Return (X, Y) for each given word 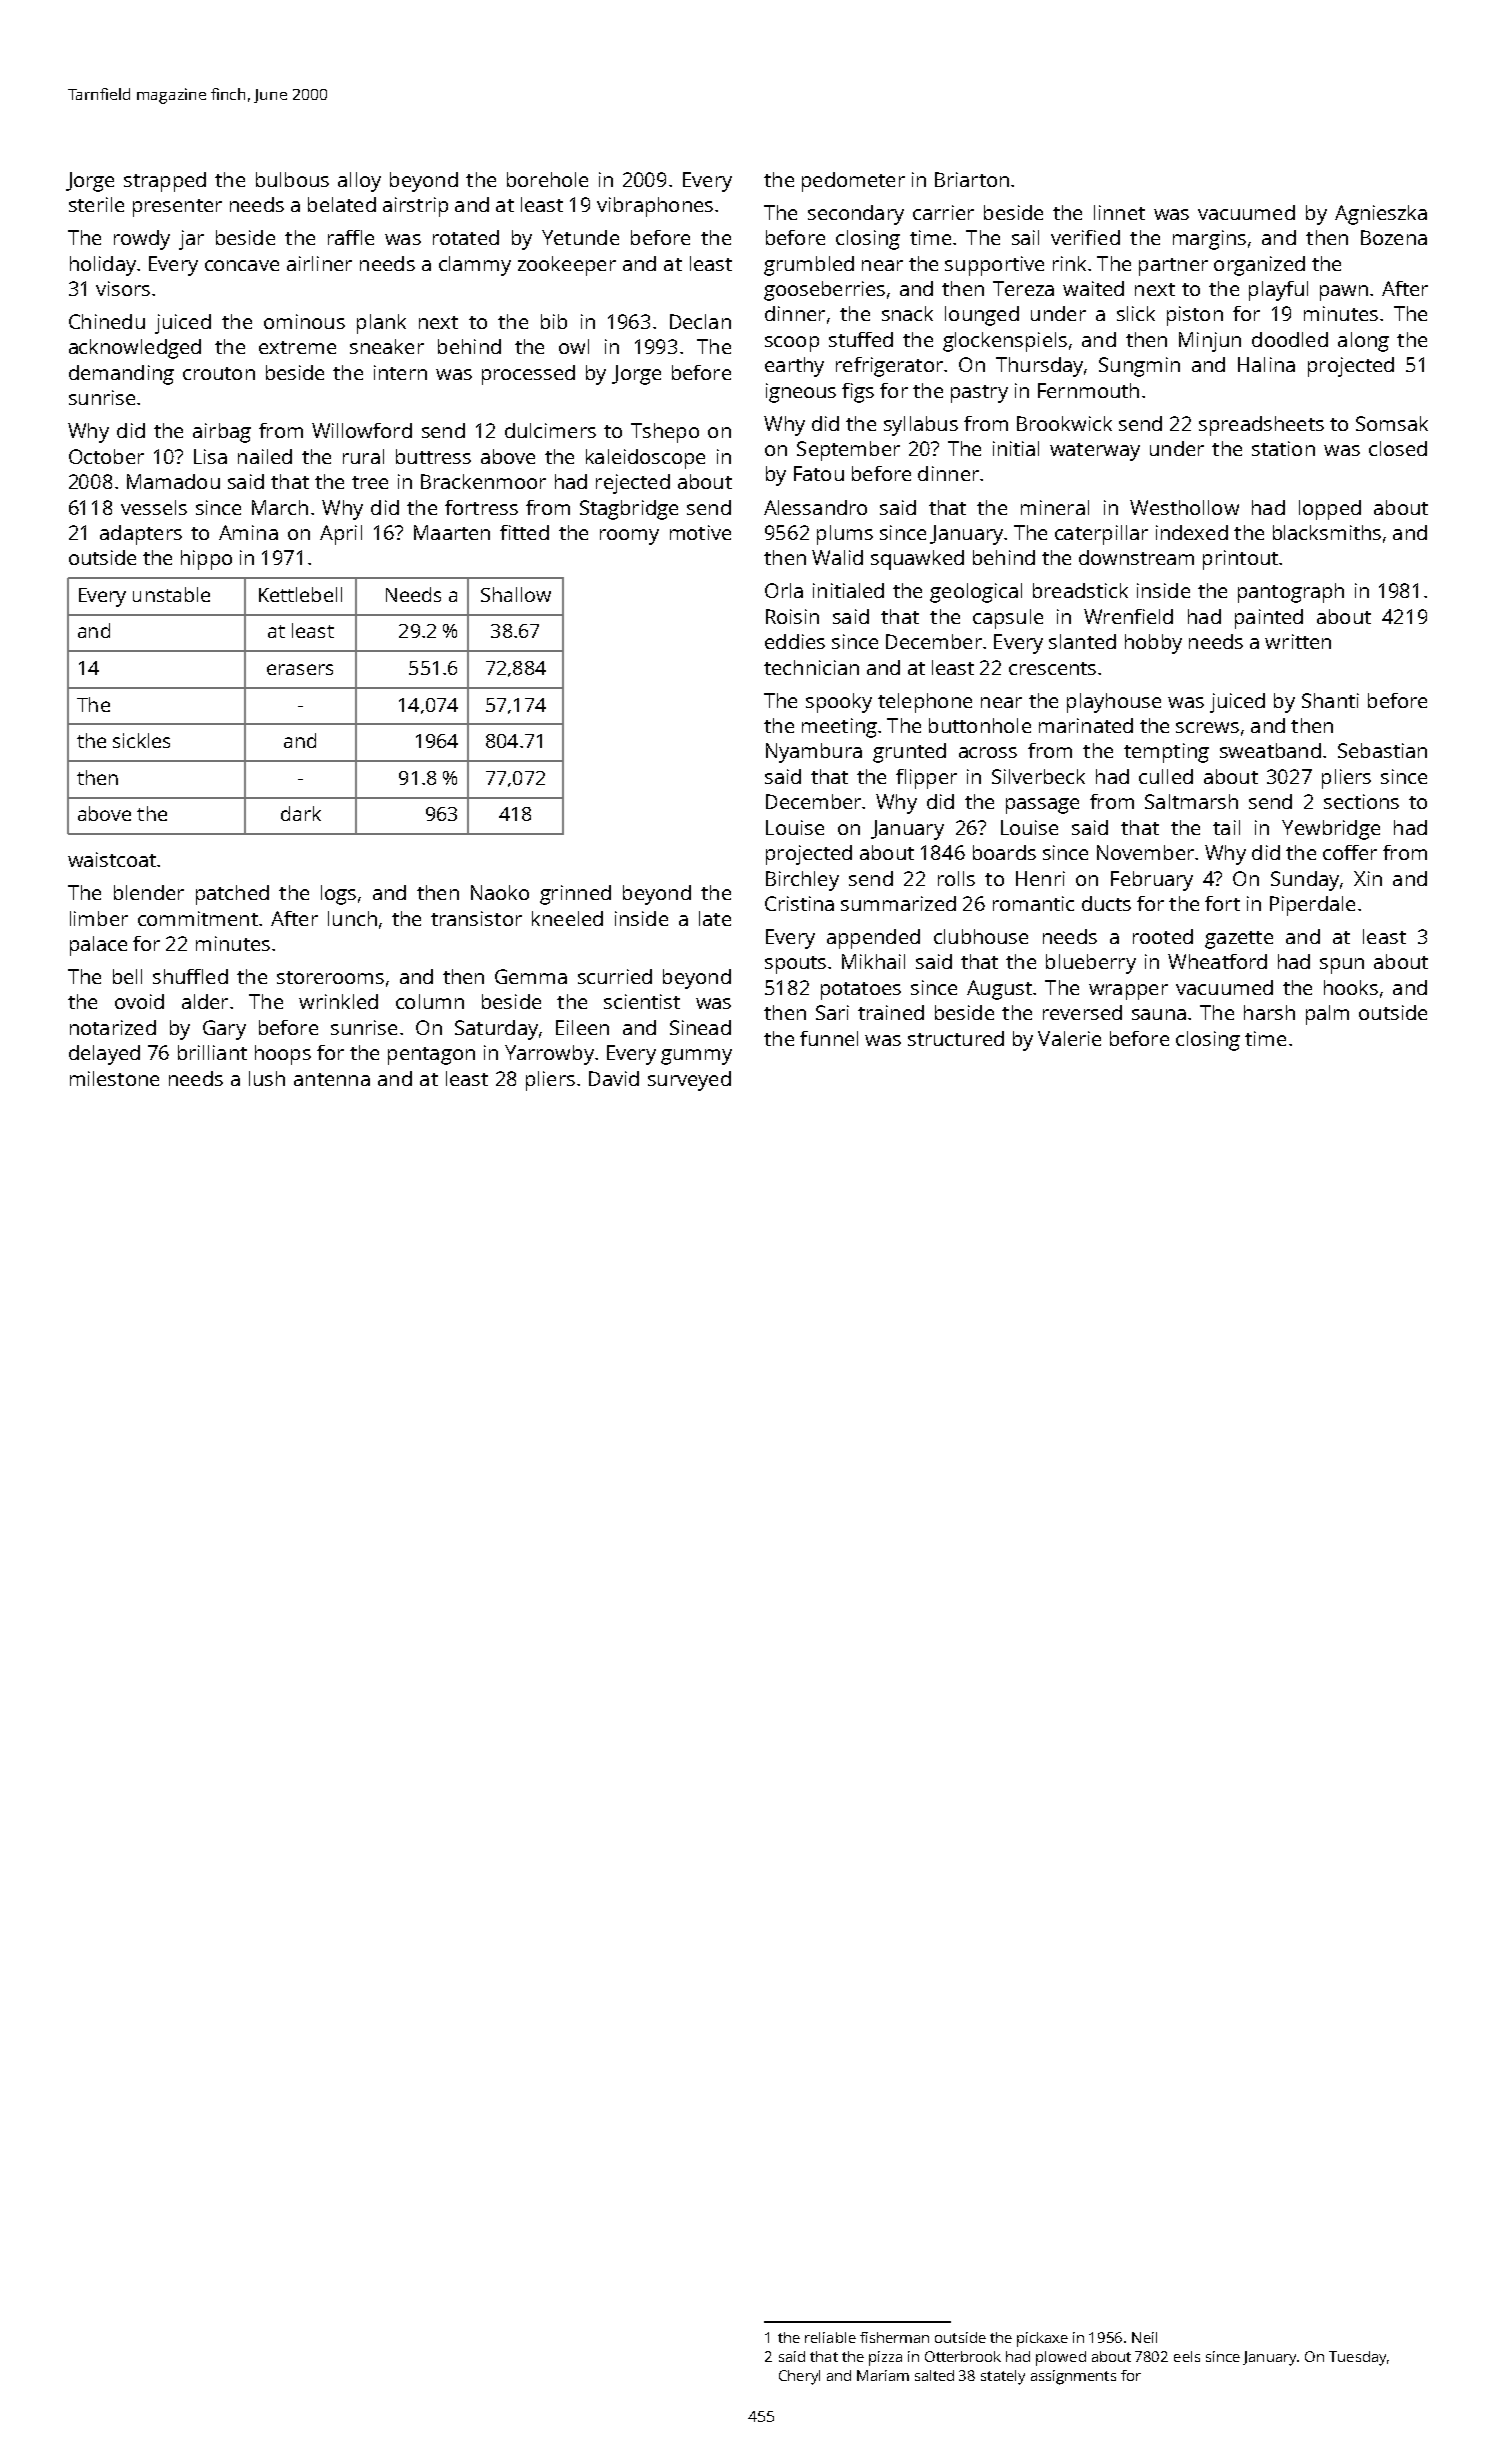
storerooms (330, 977)
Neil (1144, 2337)
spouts (795, 965)
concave (242, 265)
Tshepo (665, 433)
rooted (1163, 936)
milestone (114, 1078)
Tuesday (1357, 2358)
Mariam (883, 2375)
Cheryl (799, 2377)
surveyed (689, 1081)
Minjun (1210, 342)
